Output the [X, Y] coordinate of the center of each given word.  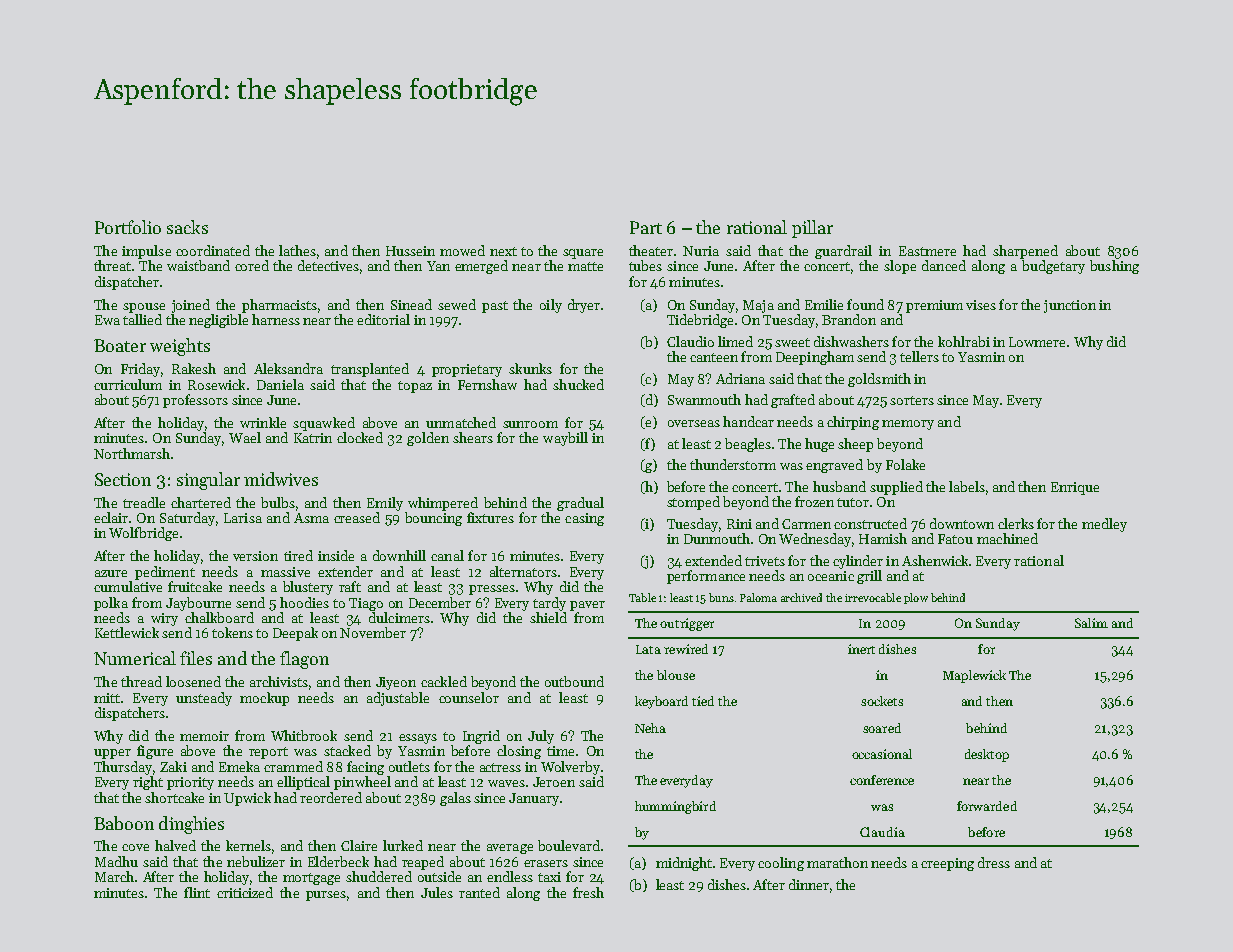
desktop [987, 755]
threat [112, 265]
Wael [245, 437]
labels [967, 486]
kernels [248, 845]
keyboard [661, 702]
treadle [144, 502]
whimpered [443, 504]
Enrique [1075, 488]
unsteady [204, 699]
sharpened [1025, 252]
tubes [645, 265]
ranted [479, 892]
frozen [814, 501]
